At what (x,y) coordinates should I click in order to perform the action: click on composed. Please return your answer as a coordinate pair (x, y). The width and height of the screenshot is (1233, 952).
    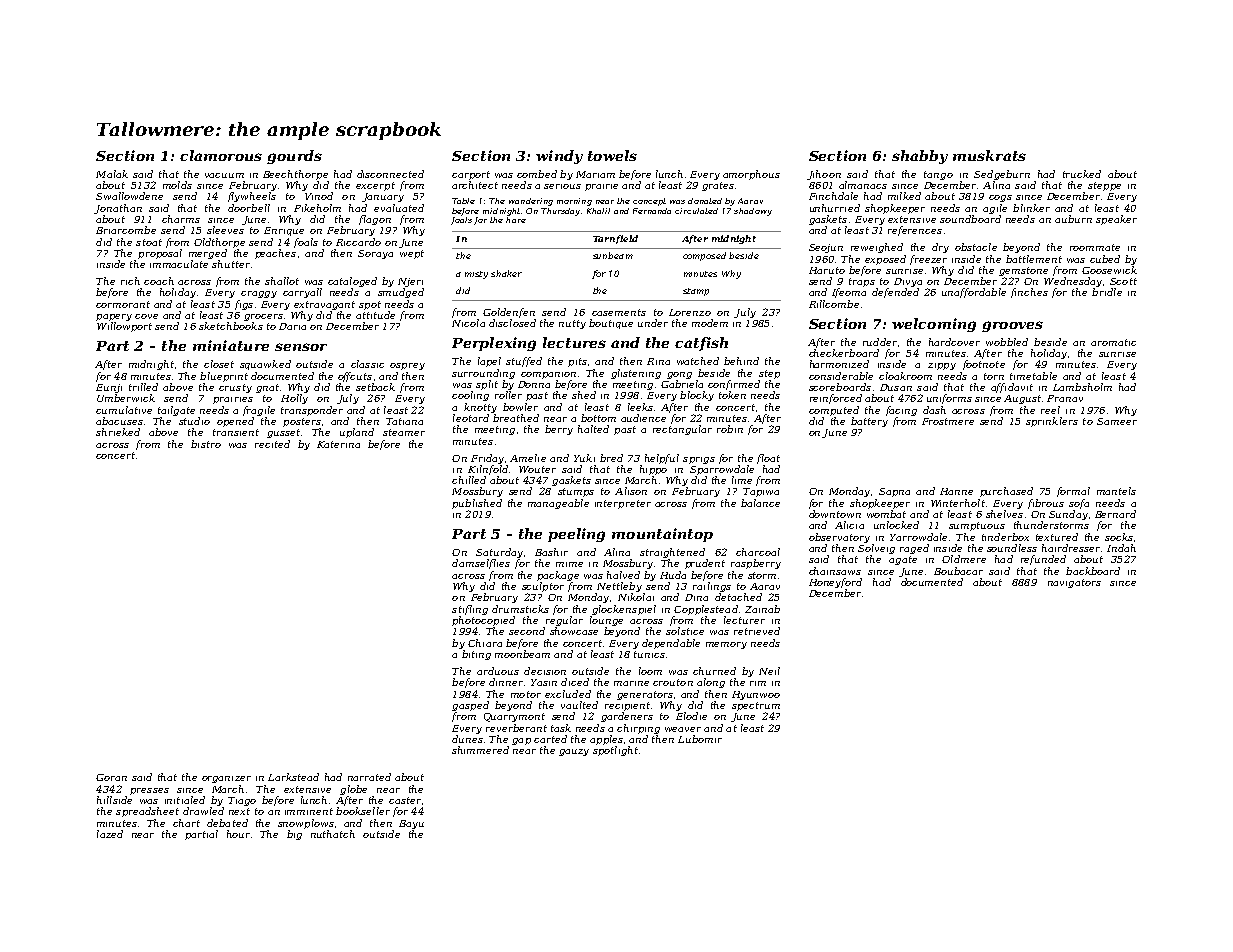
    Looking at the image, I should click on (704, 256).
